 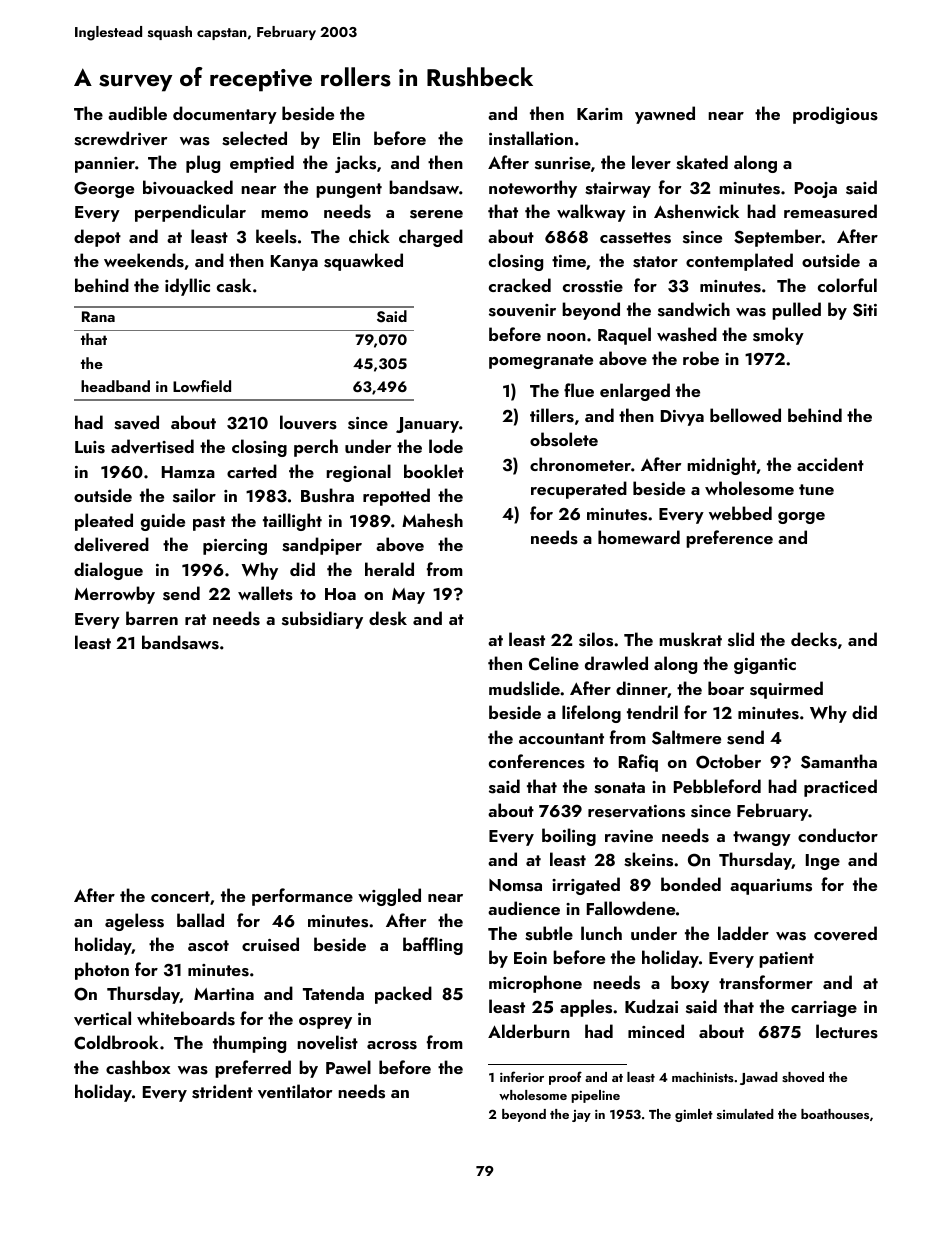 What do you see at coordinates (249, 1044) in the screenshot?
I see `thumping` at bounding box center [249, 1044].
